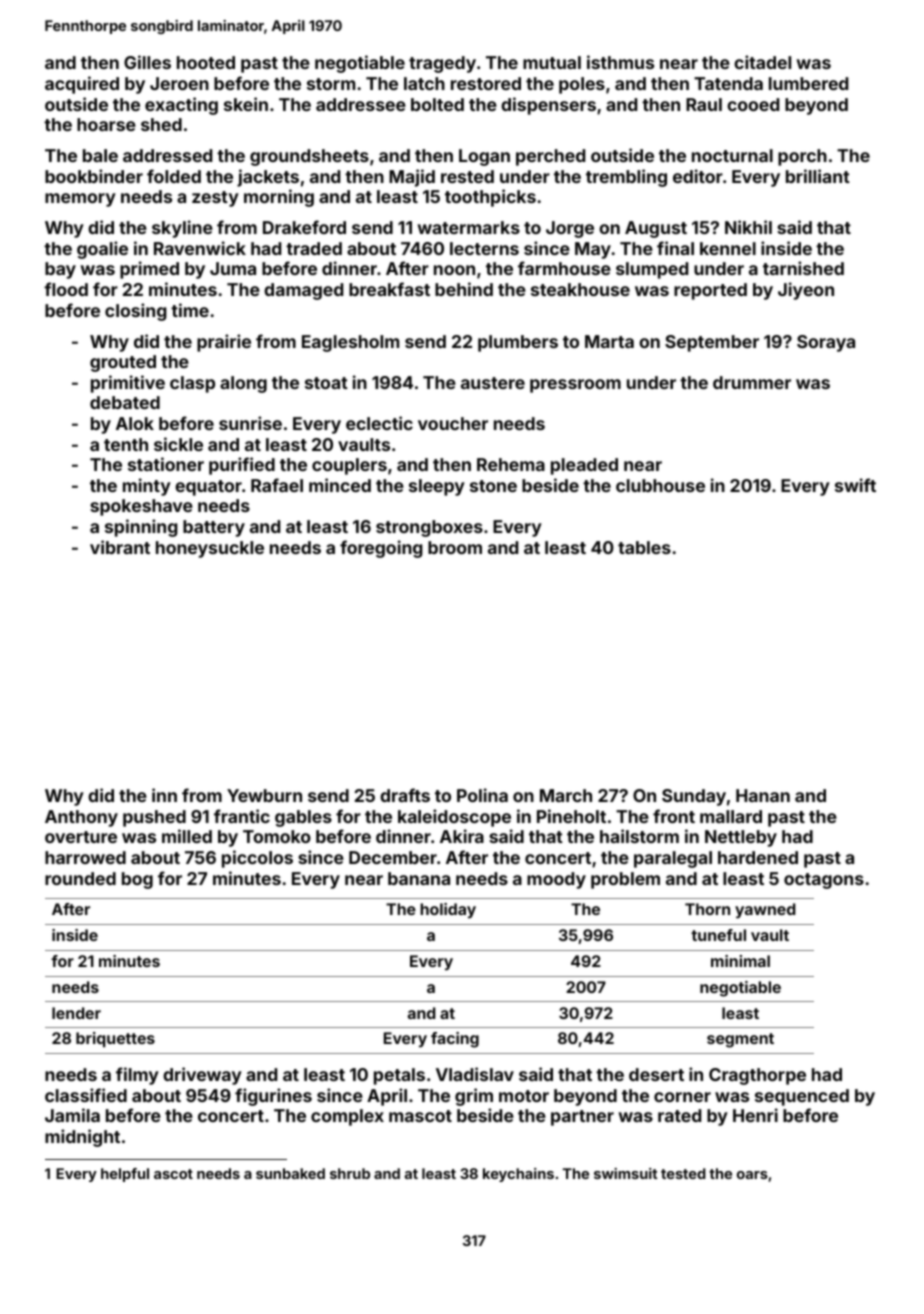 The width and height of the screenshot is (924, 1314). What do you see at coordinates (81, 818) in the screenshot?
I see `Anthony` at bounding box center [81, 818].
